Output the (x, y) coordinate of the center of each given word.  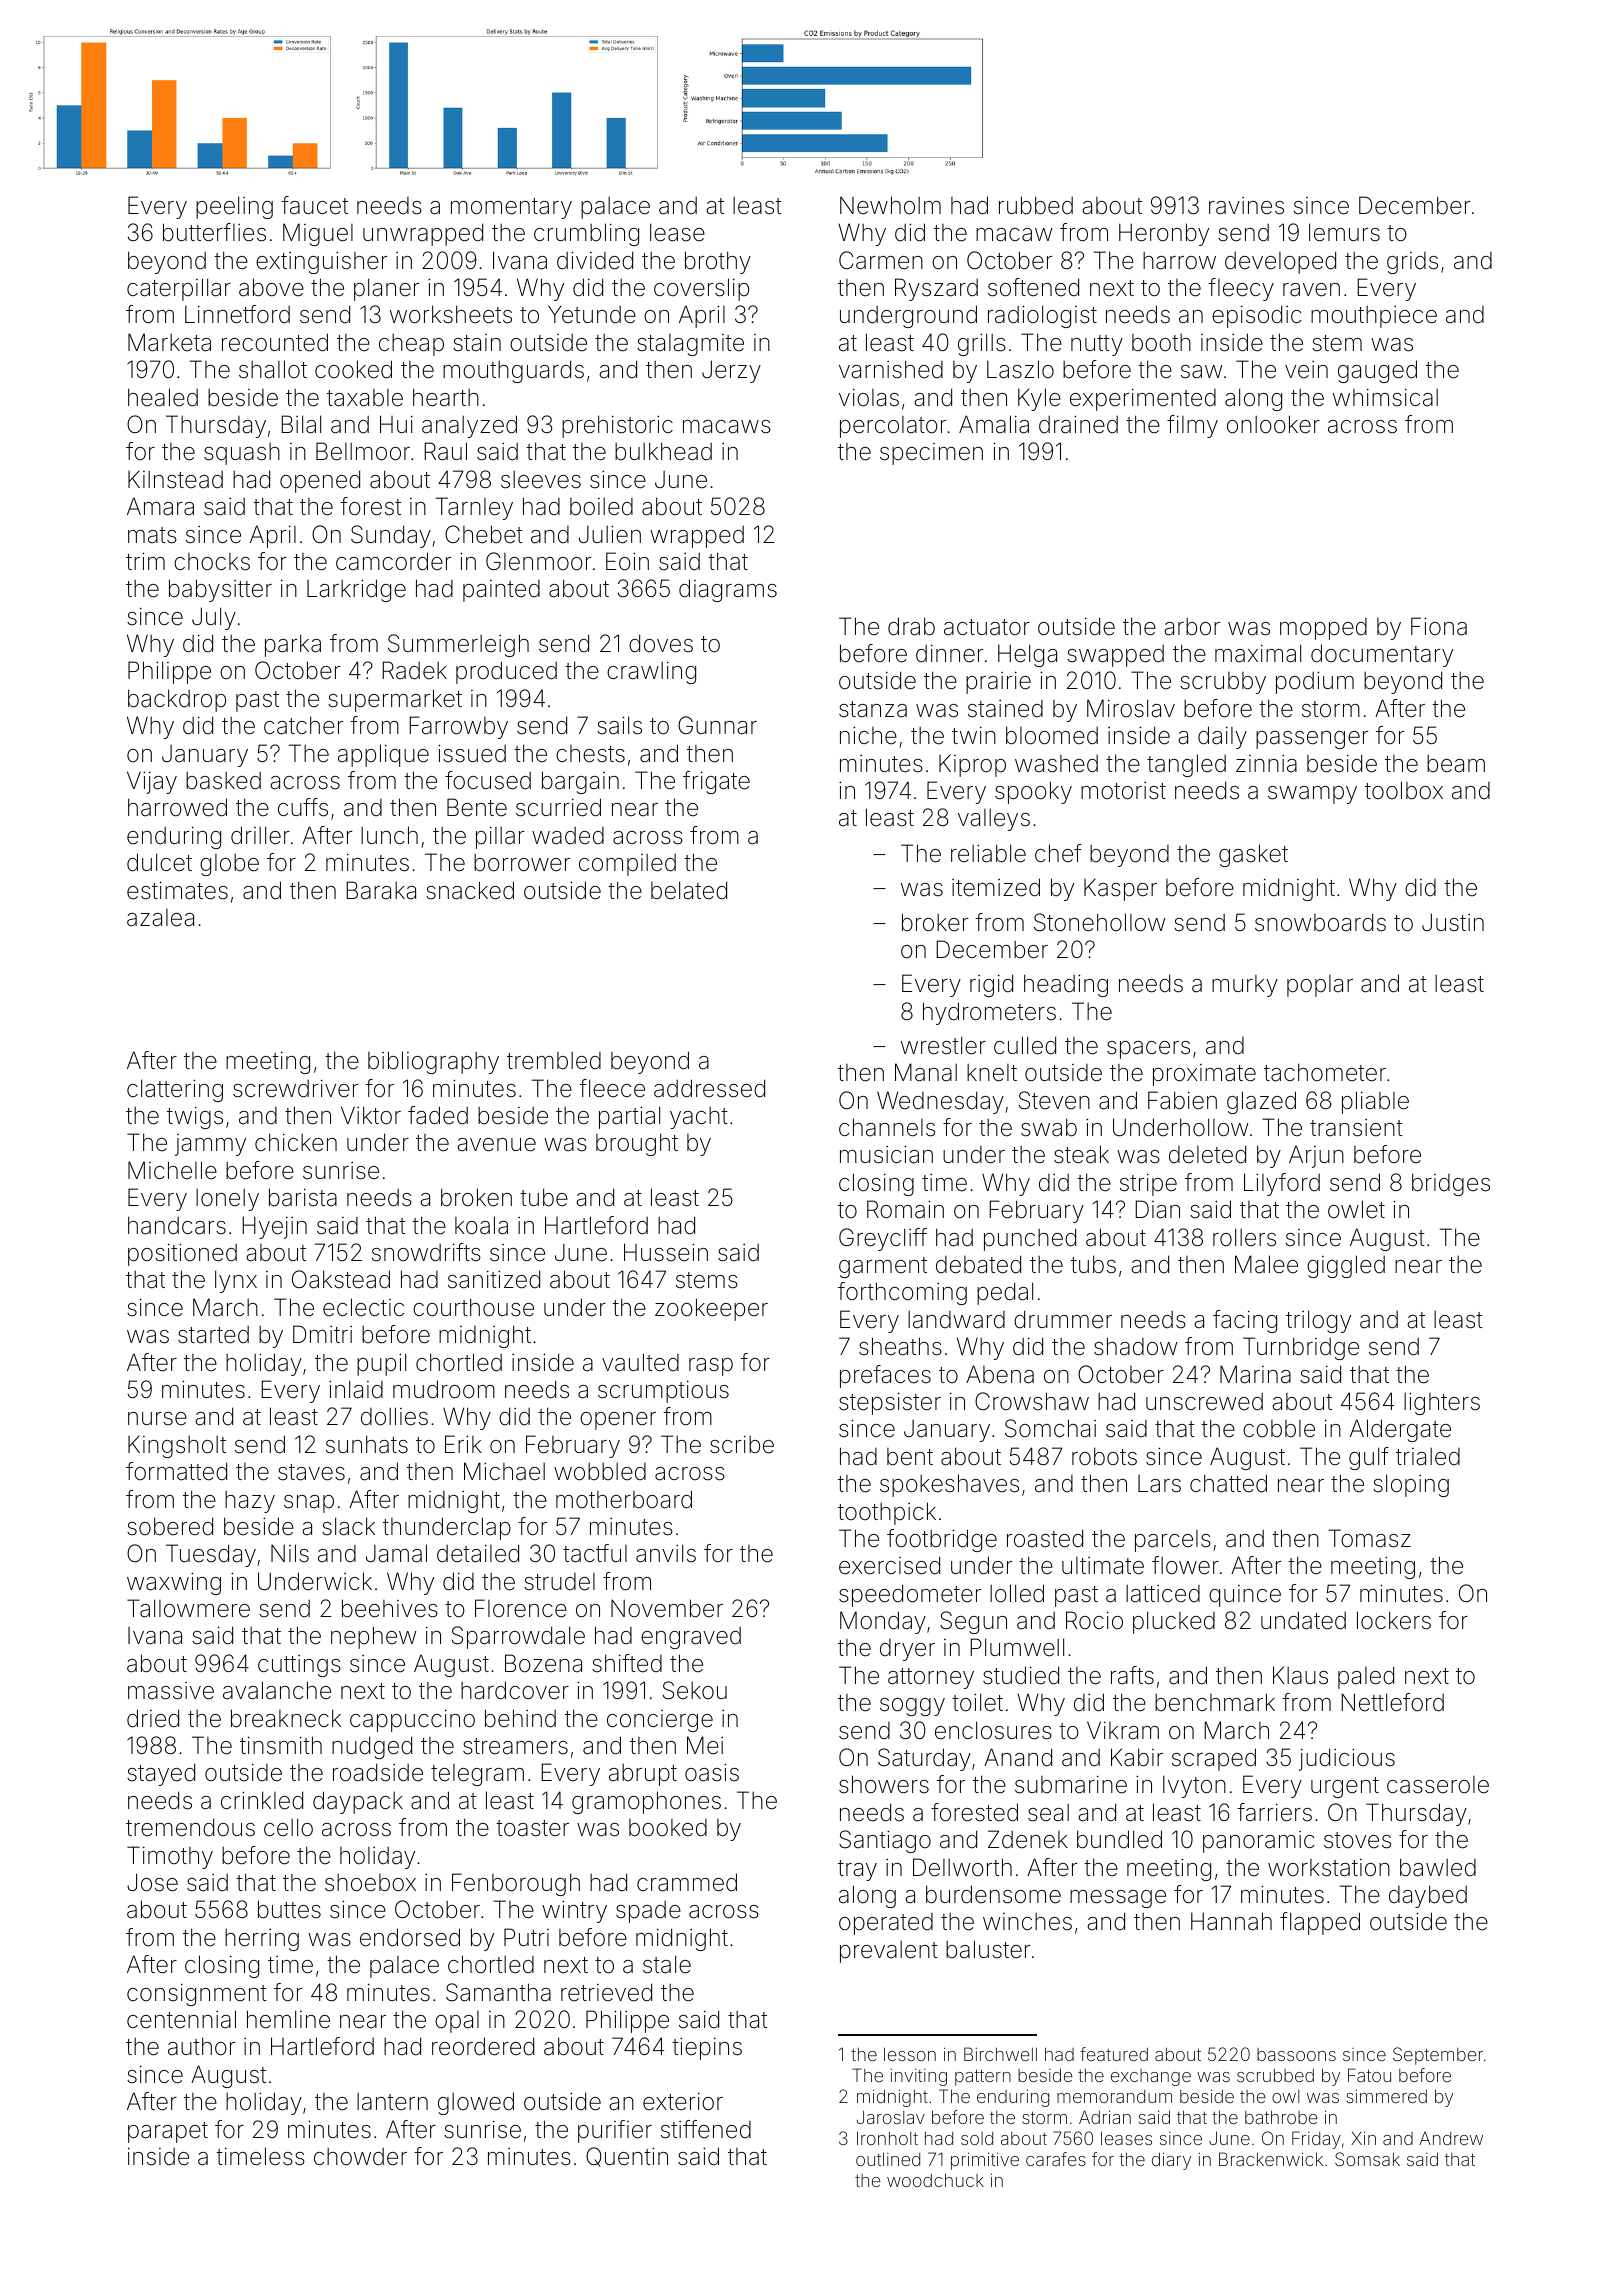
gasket (1253, 855)
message (1118, 1899)
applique (383, 755)
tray (857, 1870)
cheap (411, 345)
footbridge (942, 1540)
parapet (168, 2132)
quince (1245, 1596)
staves (311, 1472)
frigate (716, 782)
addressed (709, 1088)
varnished (891, 369)
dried (153, 1718)
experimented (1143, 399)
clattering (175, 1090)
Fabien (1182, 1100)
